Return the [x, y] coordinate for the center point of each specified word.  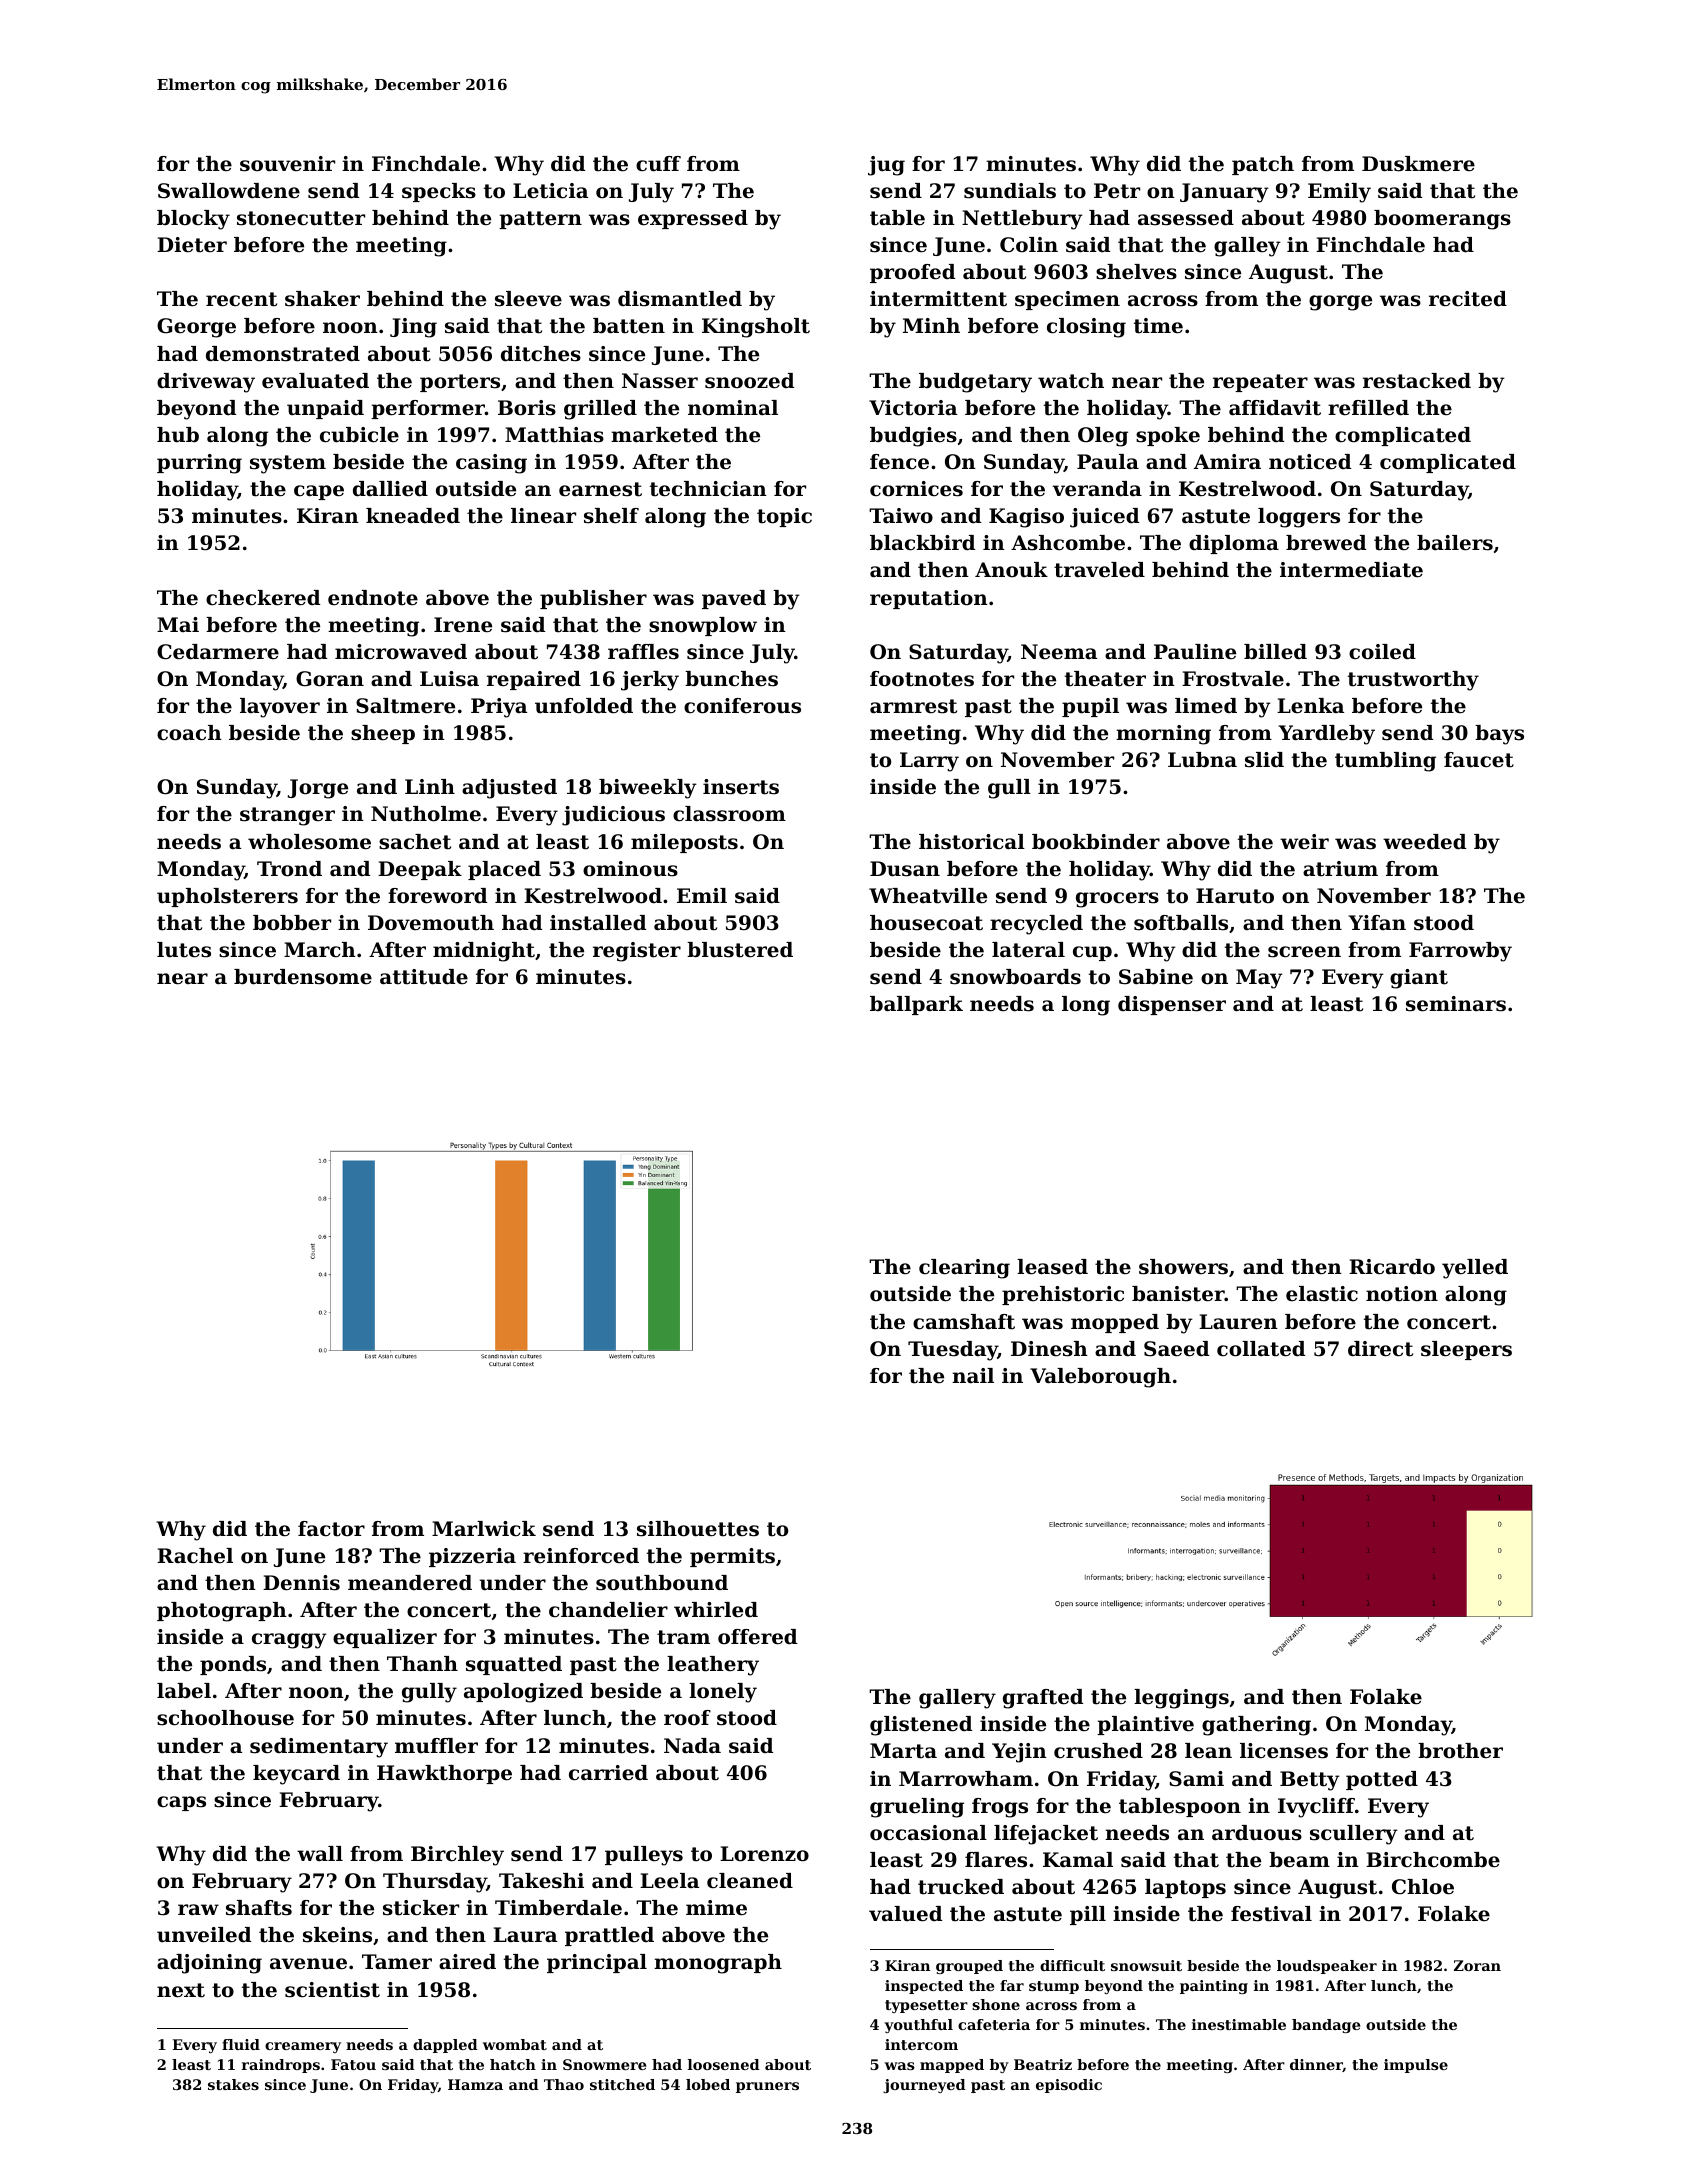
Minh [931, 325]
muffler [436, 1746]
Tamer [397, 1961]
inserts [741, 787]
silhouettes [698, 1529]
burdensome [303, 977]
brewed [1326, 543]
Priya [499, 708]
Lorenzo [764, 1854]
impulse [1416, 2066]
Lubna [1202, 760]
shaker [322, 299]
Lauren [1238, 1322]
